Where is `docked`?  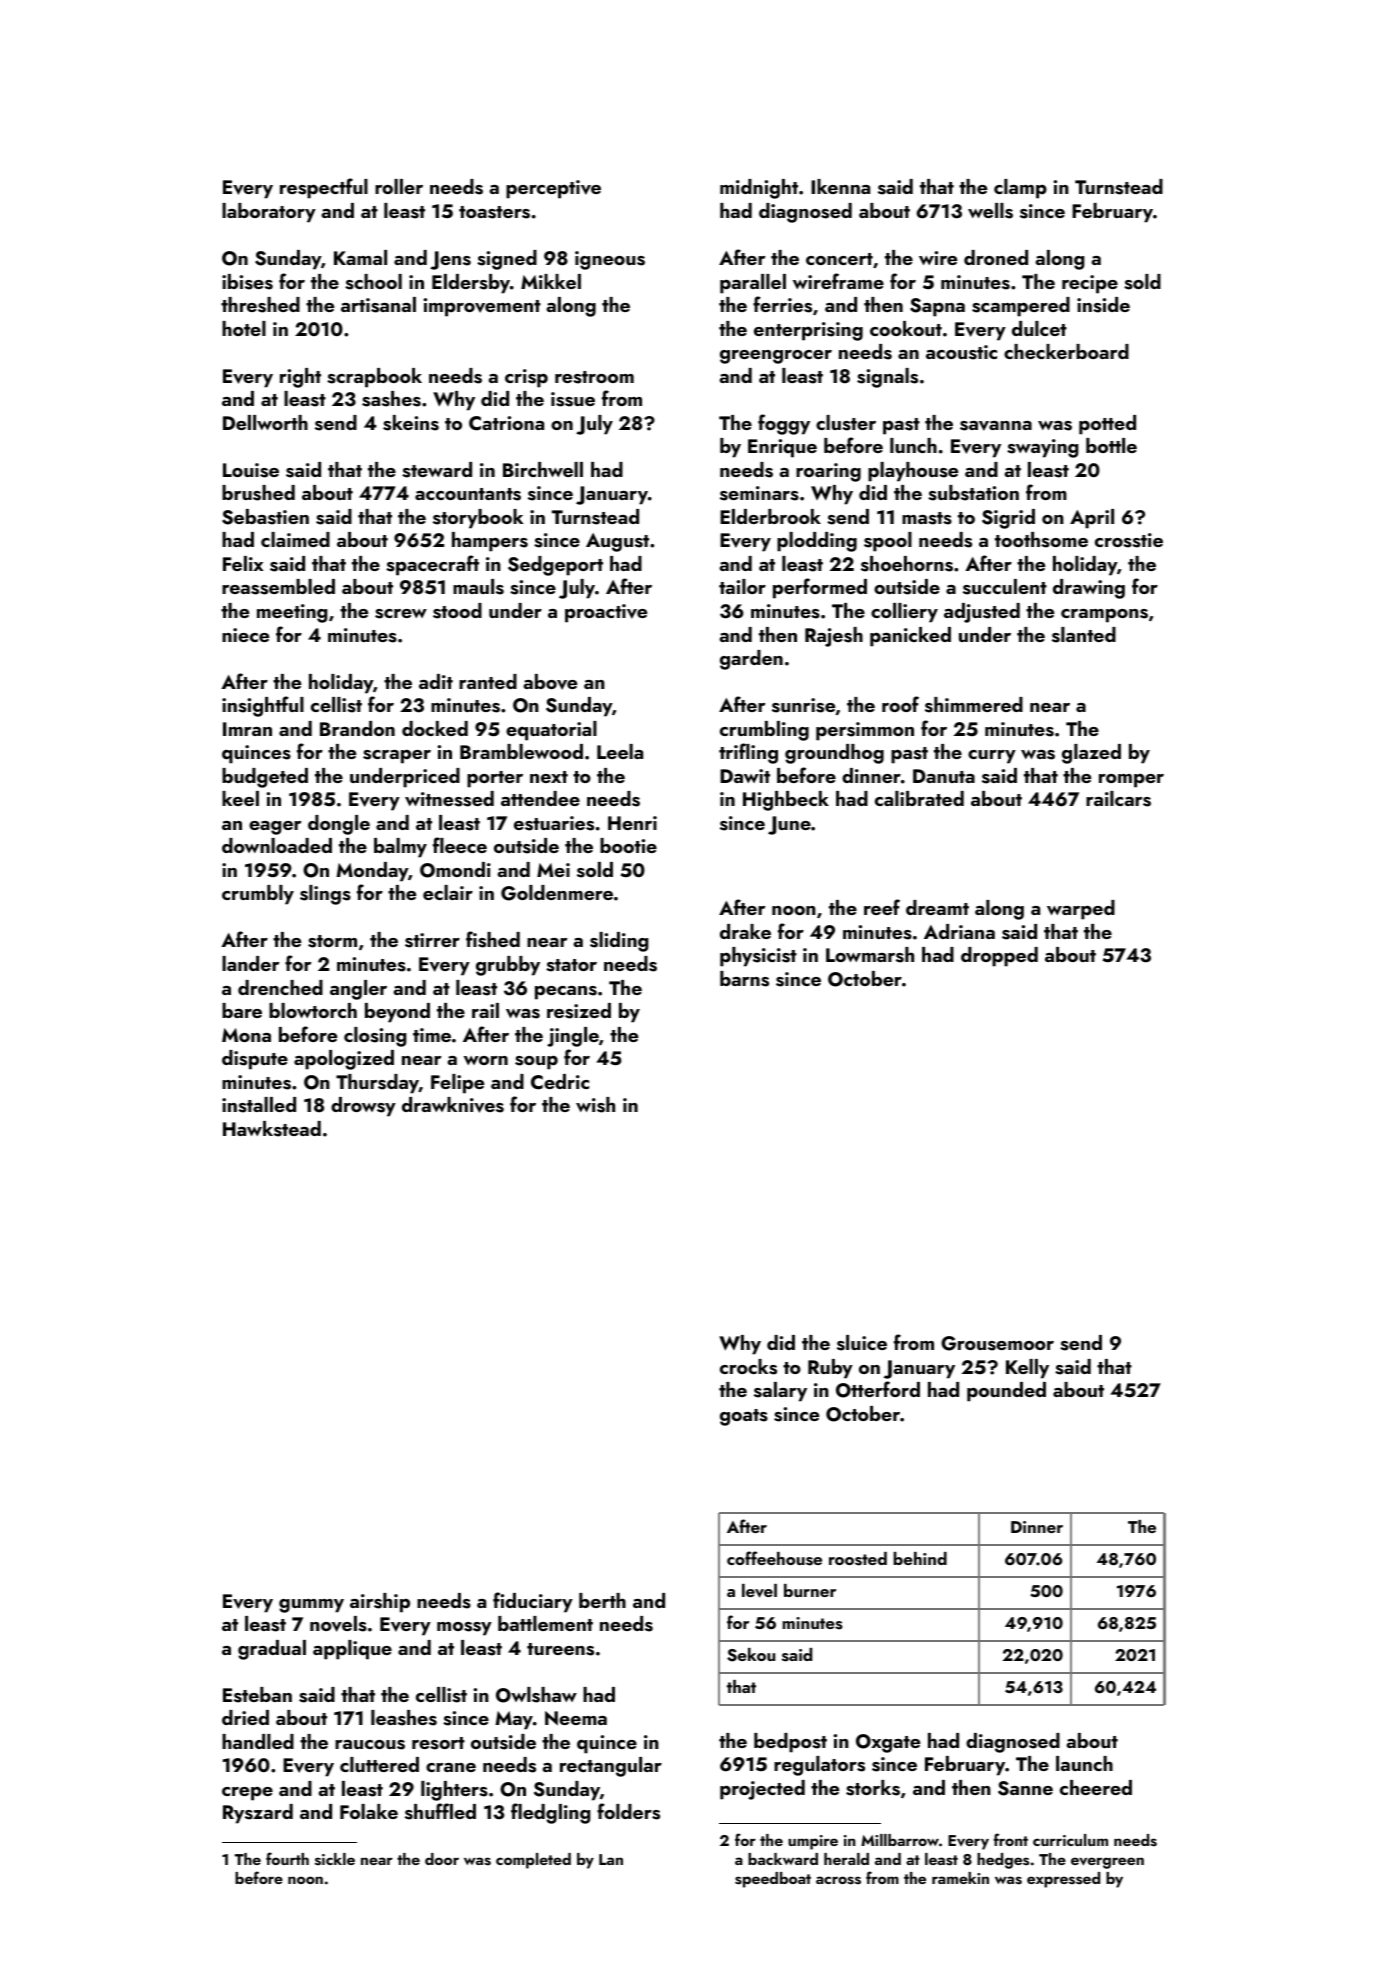
docked is located at coordinates (435, 728).
